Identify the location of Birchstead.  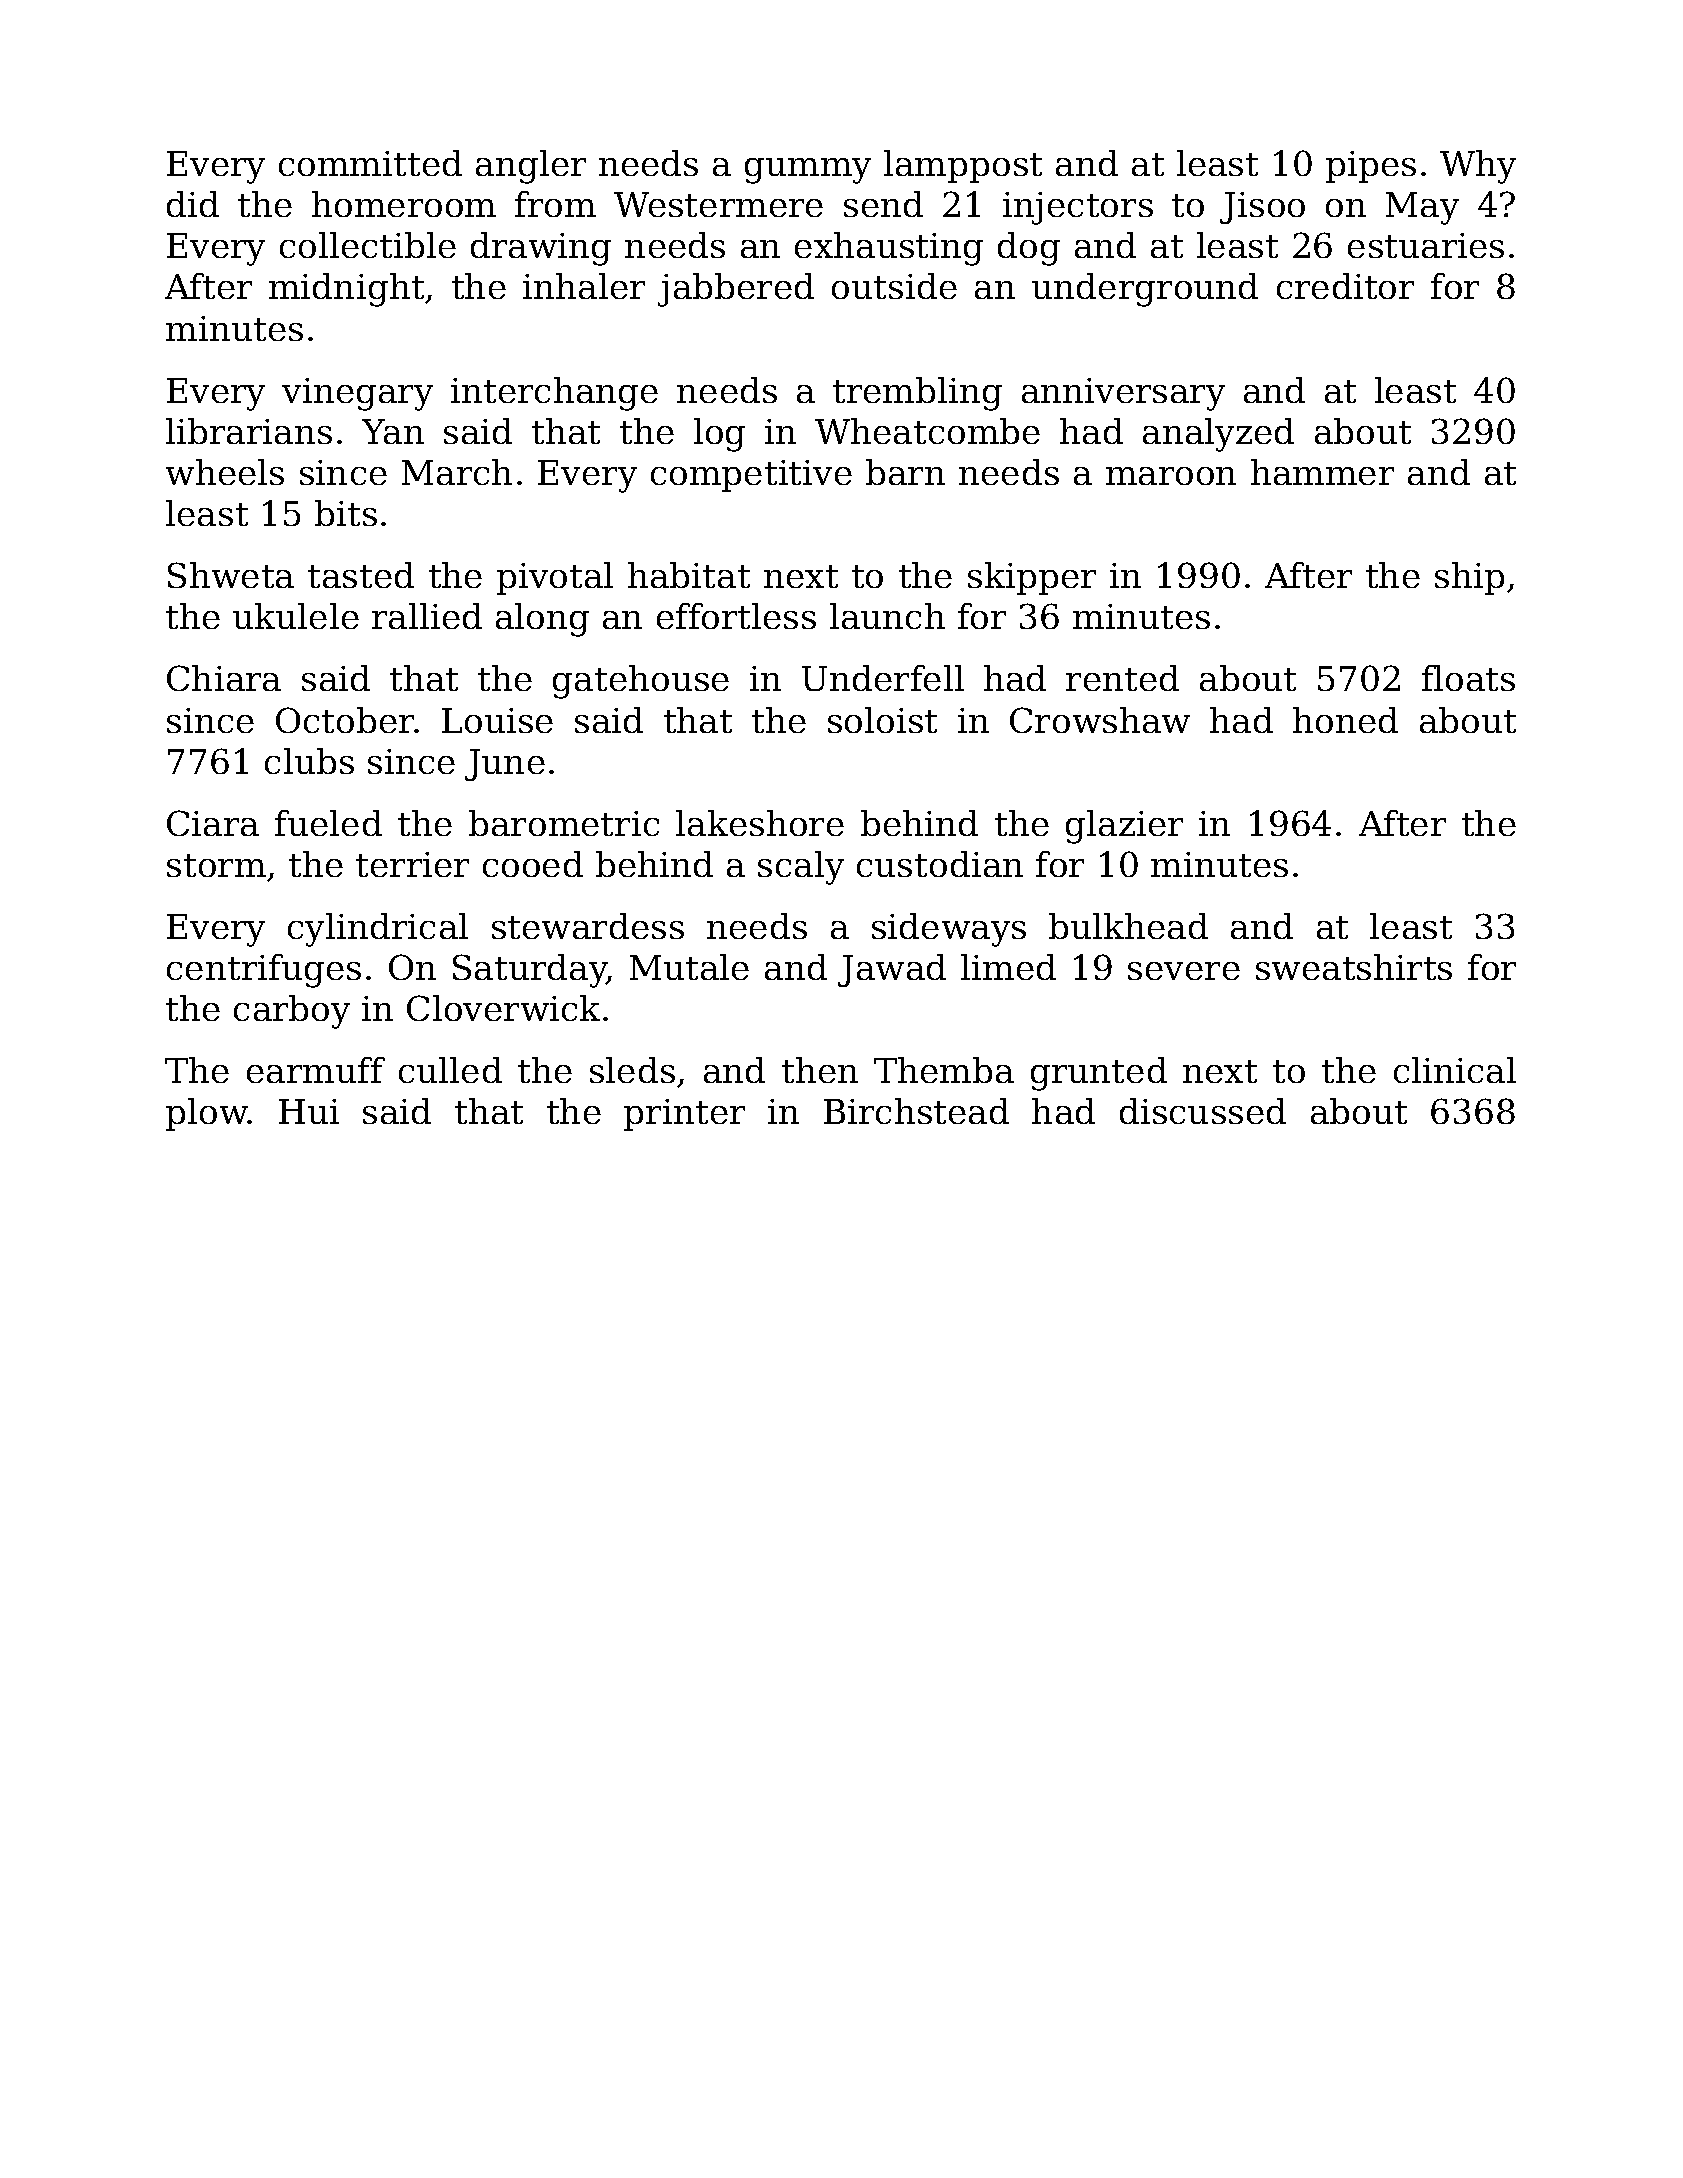
(916, 1111).
